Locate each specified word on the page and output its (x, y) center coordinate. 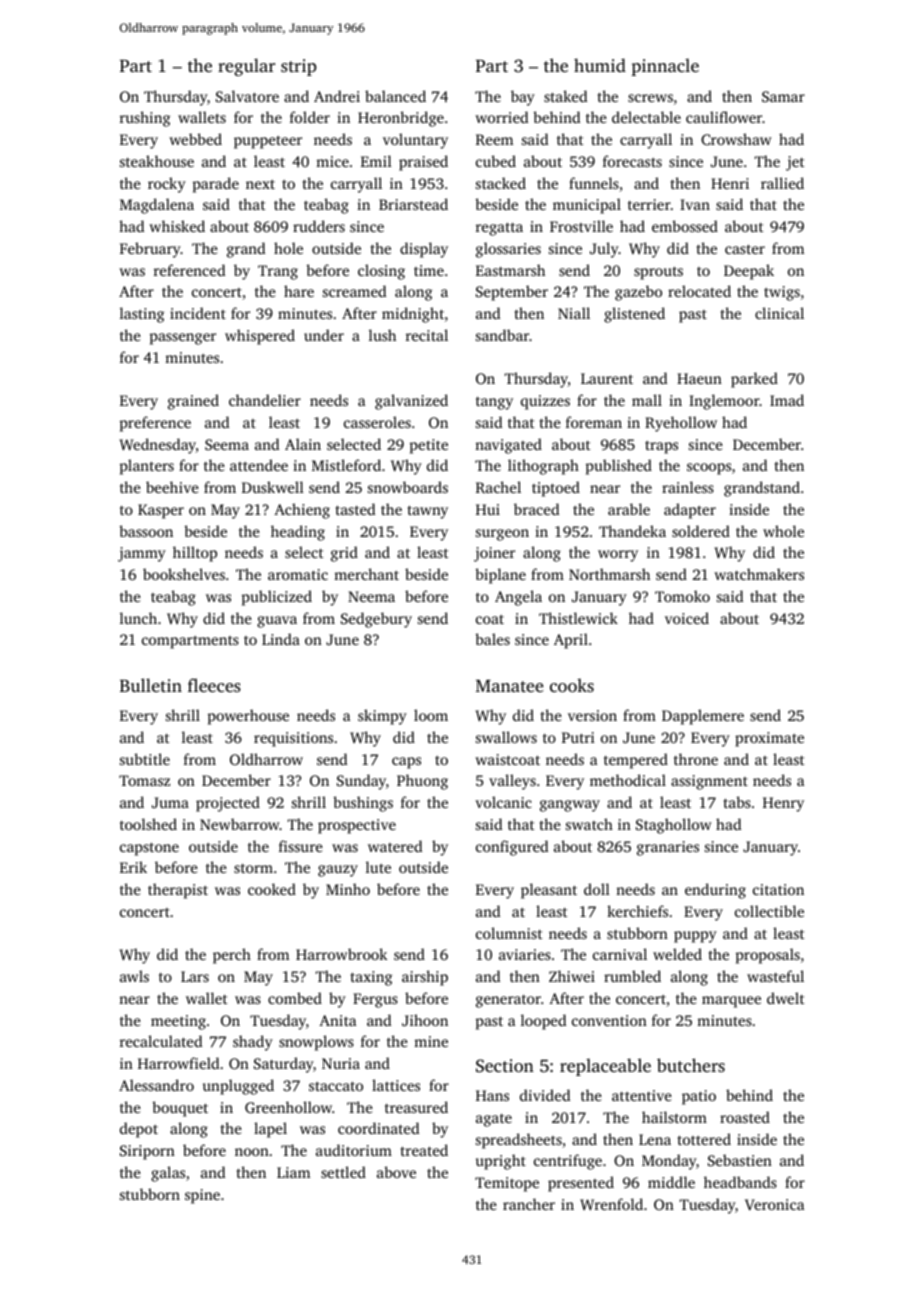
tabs (737, 802)
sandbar (502, 335)
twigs (782, 293)
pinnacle (665, 67)
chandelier (265, 400)
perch (232, 956)
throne (696, 759)
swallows (506, 737)
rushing (145, 119)
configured (512, 848)
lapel (270, 1130)
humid (600, 65)
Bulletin (151, 685)
